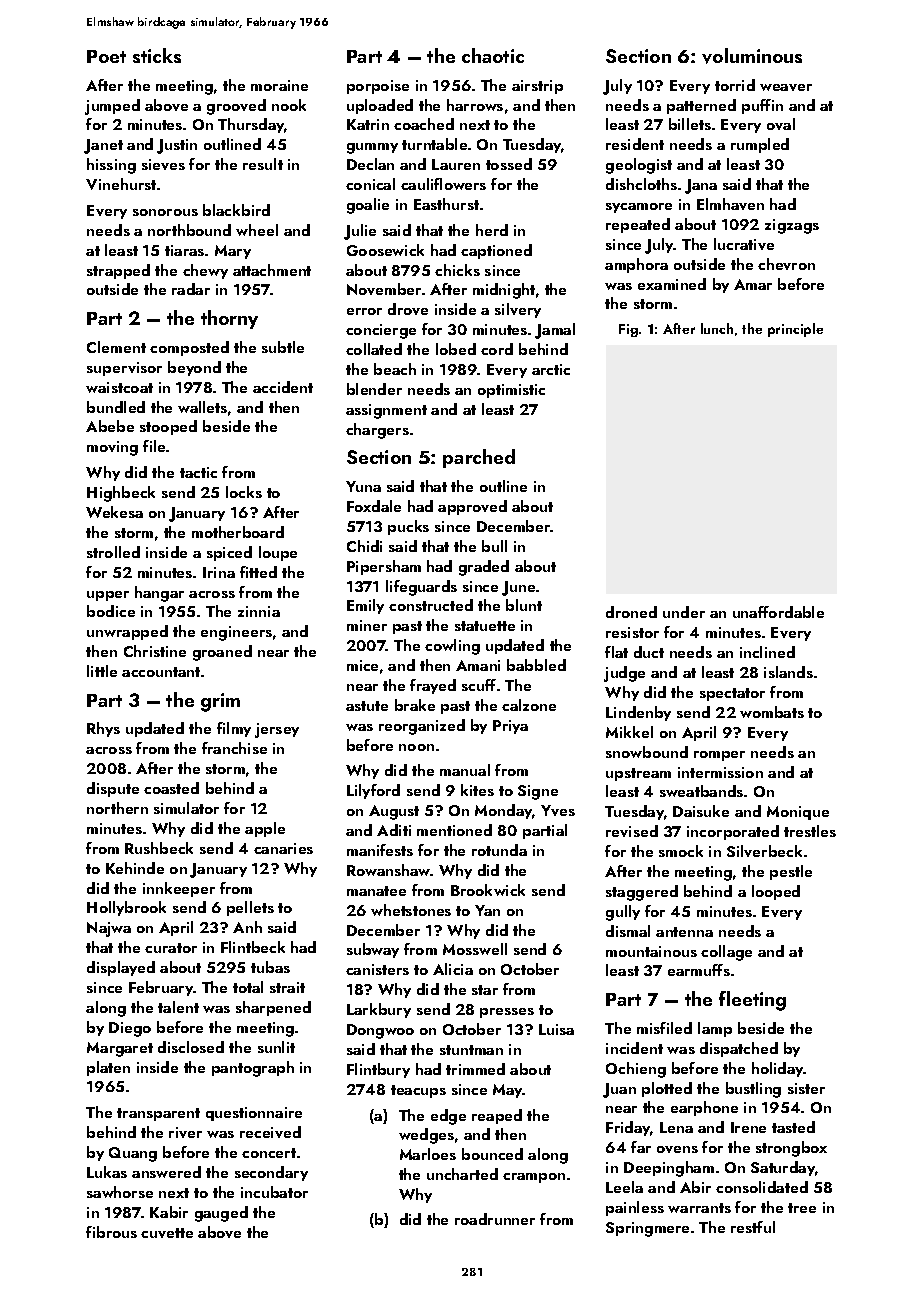 The image size is (924, 1308). I want to click on fibrous, so click(111, 1232).
